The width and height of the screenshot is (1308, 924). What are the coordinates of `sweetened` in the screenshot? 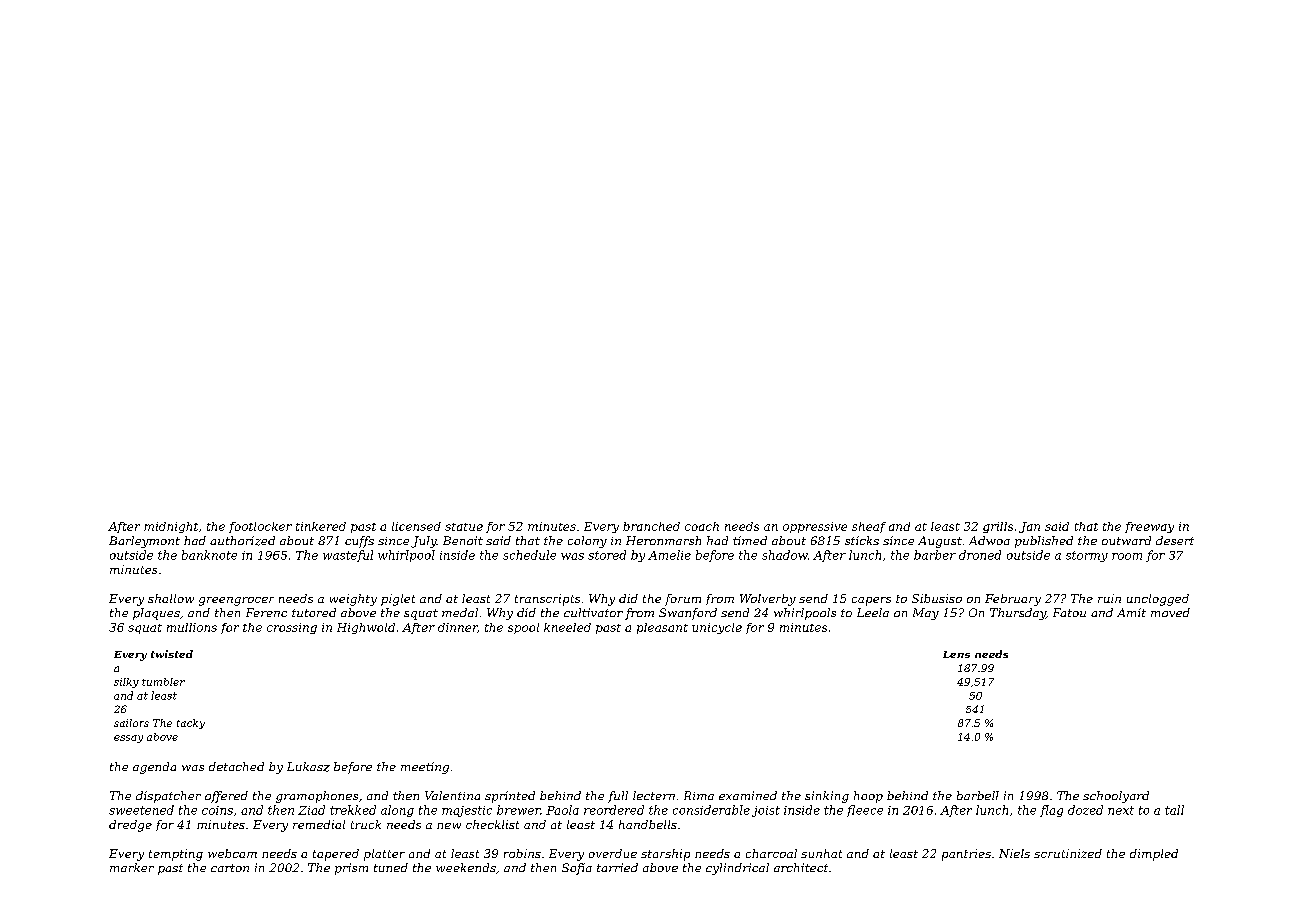 It's located at (141, 810).
